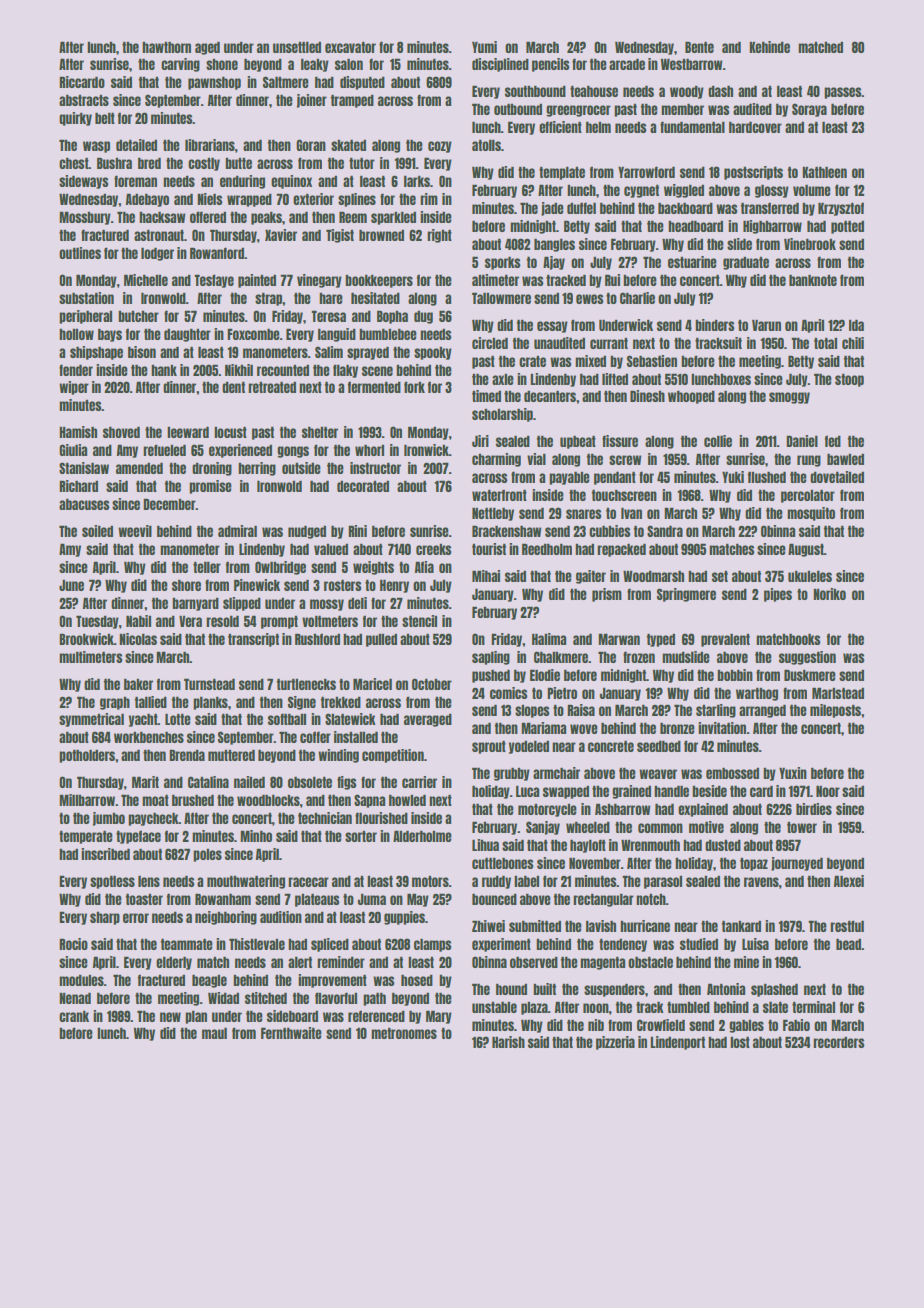 This screenshot has height=1308, width=924. What do you see at coordinates (81, 980) in the screenshot?
I see `modules` at bounding box center [81, 980].
